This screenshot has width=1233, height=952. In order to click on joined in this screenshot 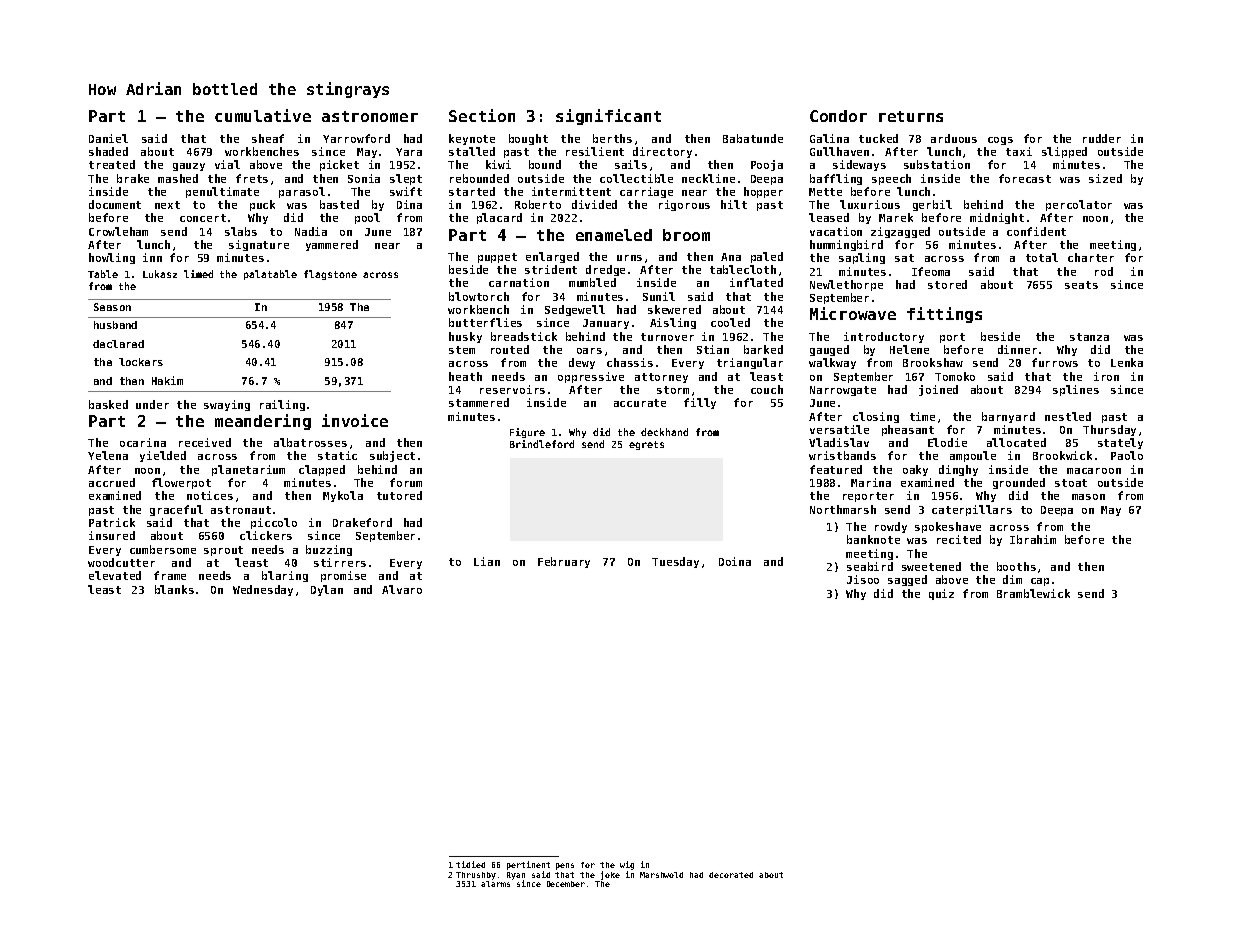, I will do `click(938, 390)`.
